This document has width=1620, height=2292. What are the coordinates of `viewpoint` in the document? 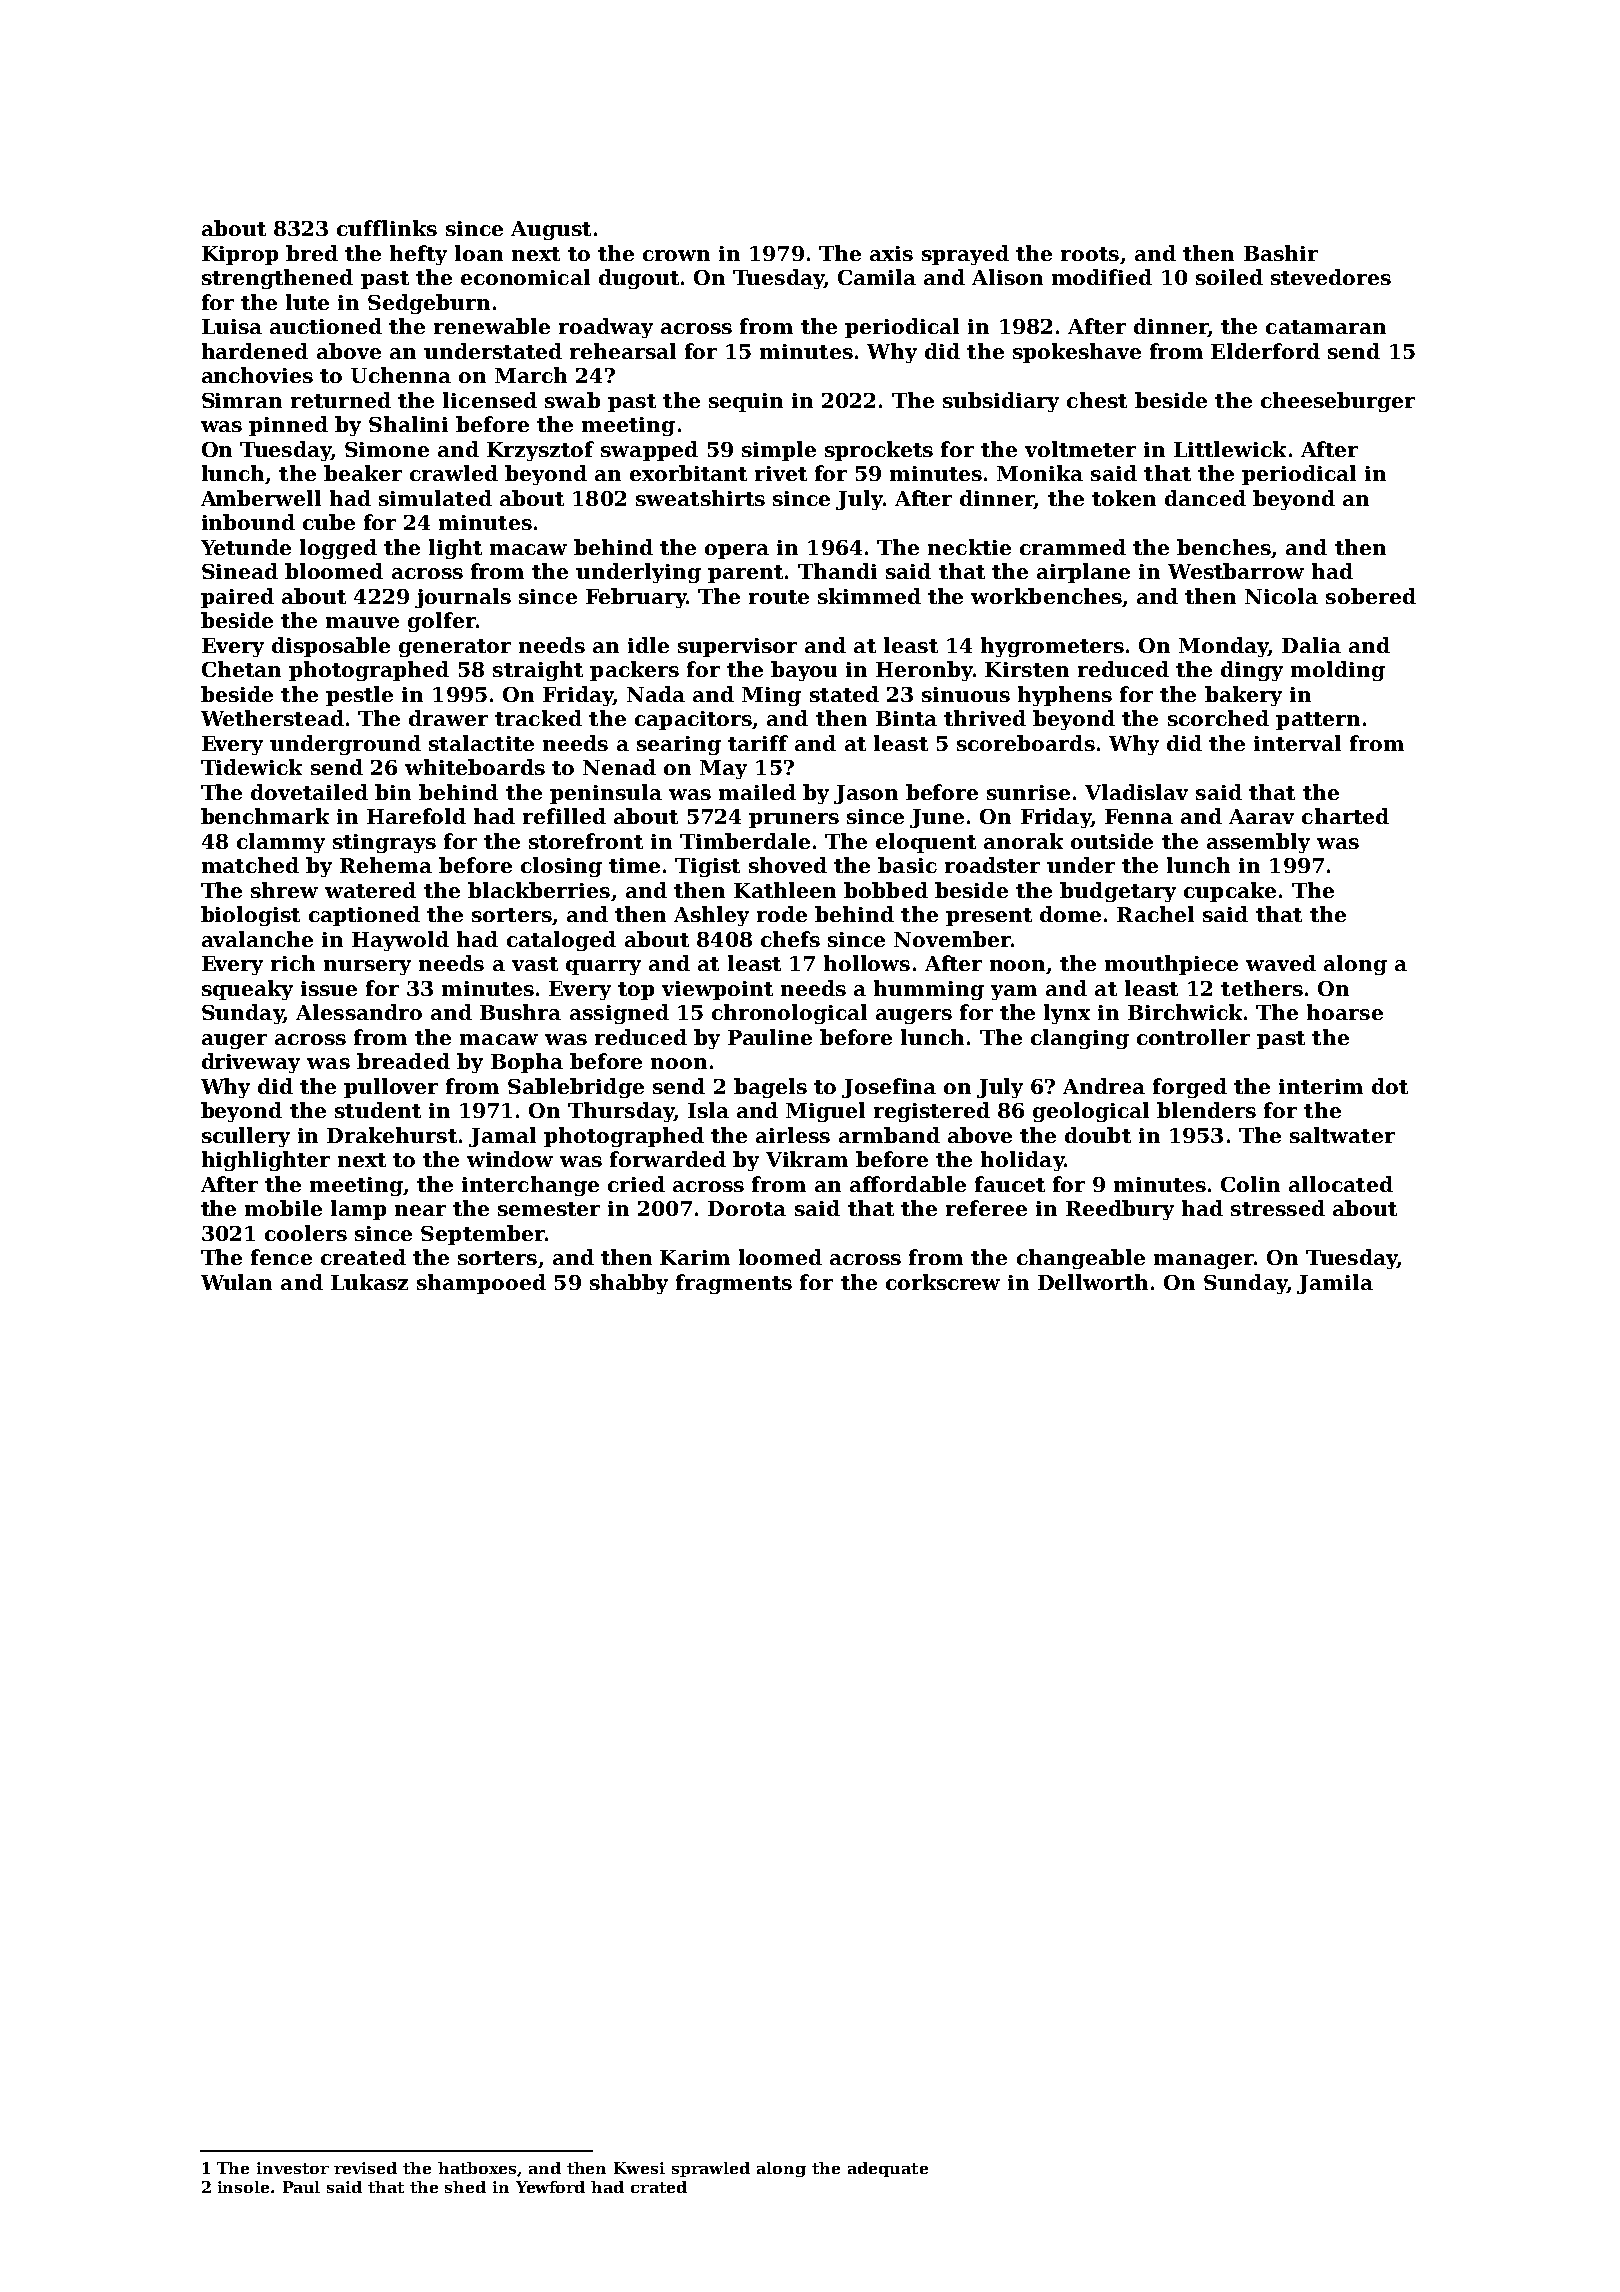 It's located at (717, 990).
